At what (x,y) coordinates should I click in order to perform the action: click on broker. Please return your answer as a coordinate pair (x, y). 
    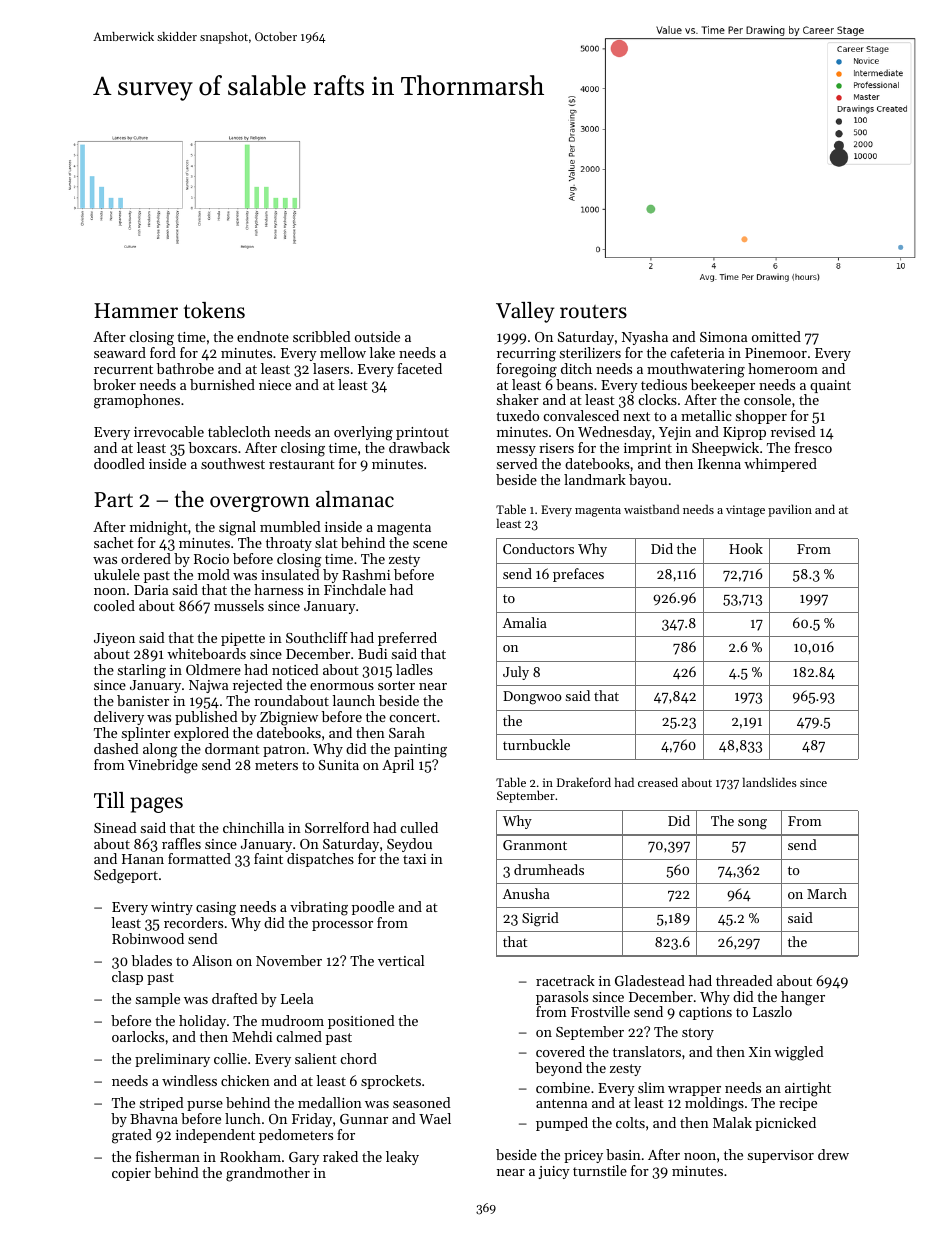
    Looking at the image, I should click on (114, 384).
